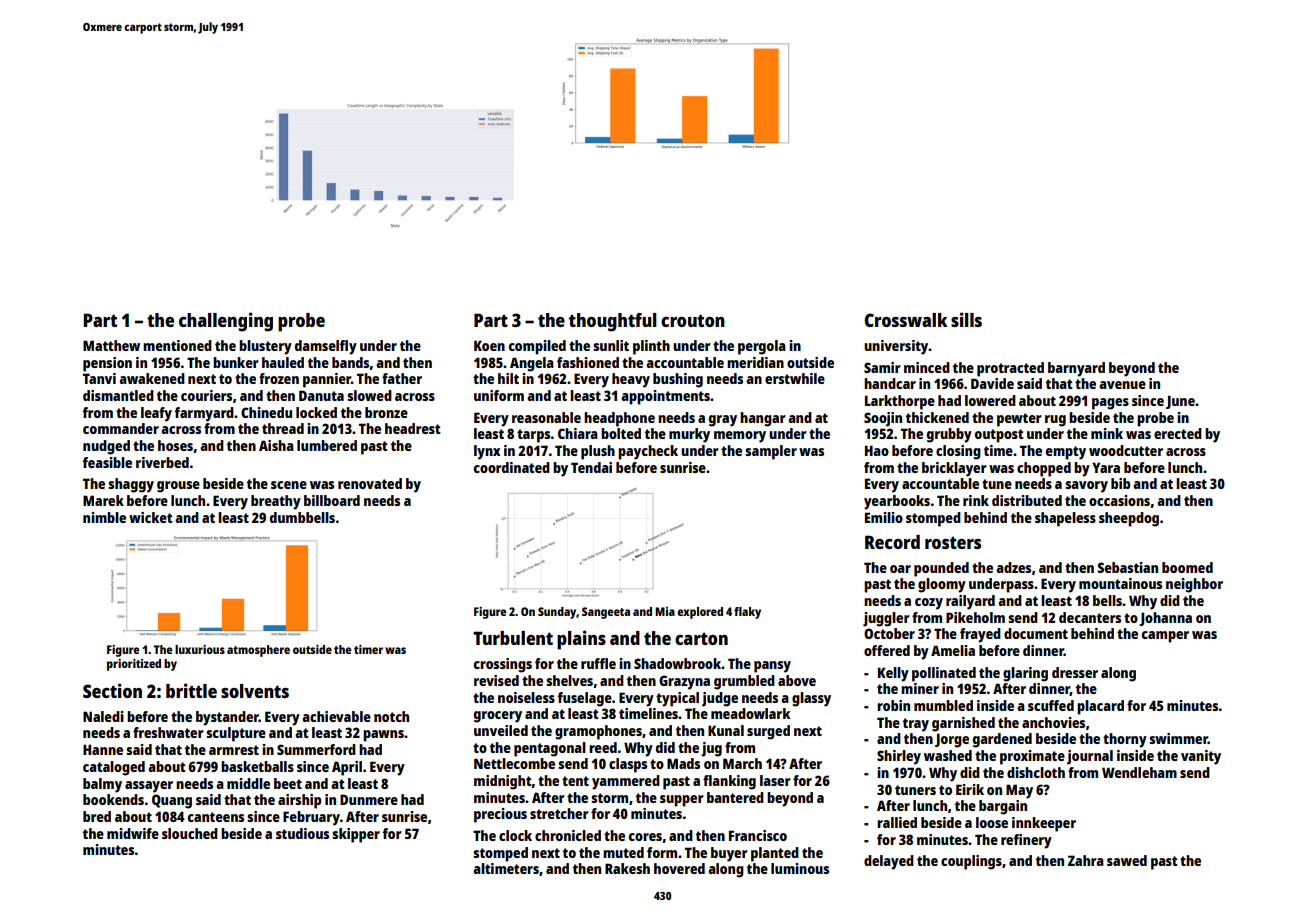  What do you see at coordinates (226, 322) in the page?
I see `challenging` at bounding box center [226, 322].
